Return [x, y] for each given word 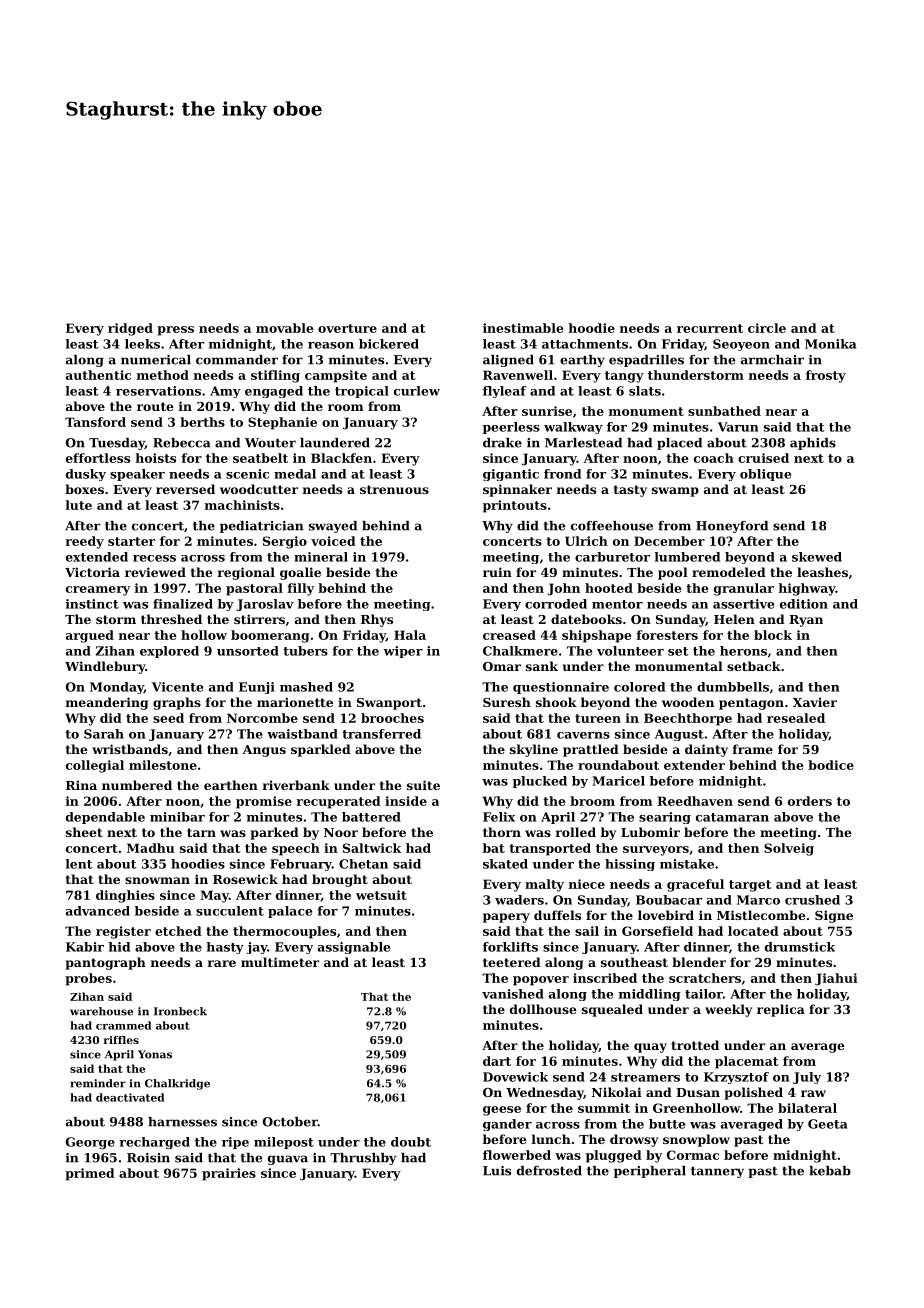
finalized [183, 604]
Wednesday [545, 1093]
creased [509, 635]
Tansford [95, 422]
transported [550, 849]
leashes [822, 572]
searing [665, 818]
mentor [617, 604]
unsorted [248, 651]
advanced [98, 911]
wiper [403, 652]
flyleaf [504, 392]
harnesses [182, 1122]
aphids [813, 444]
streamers [645, 1077]
